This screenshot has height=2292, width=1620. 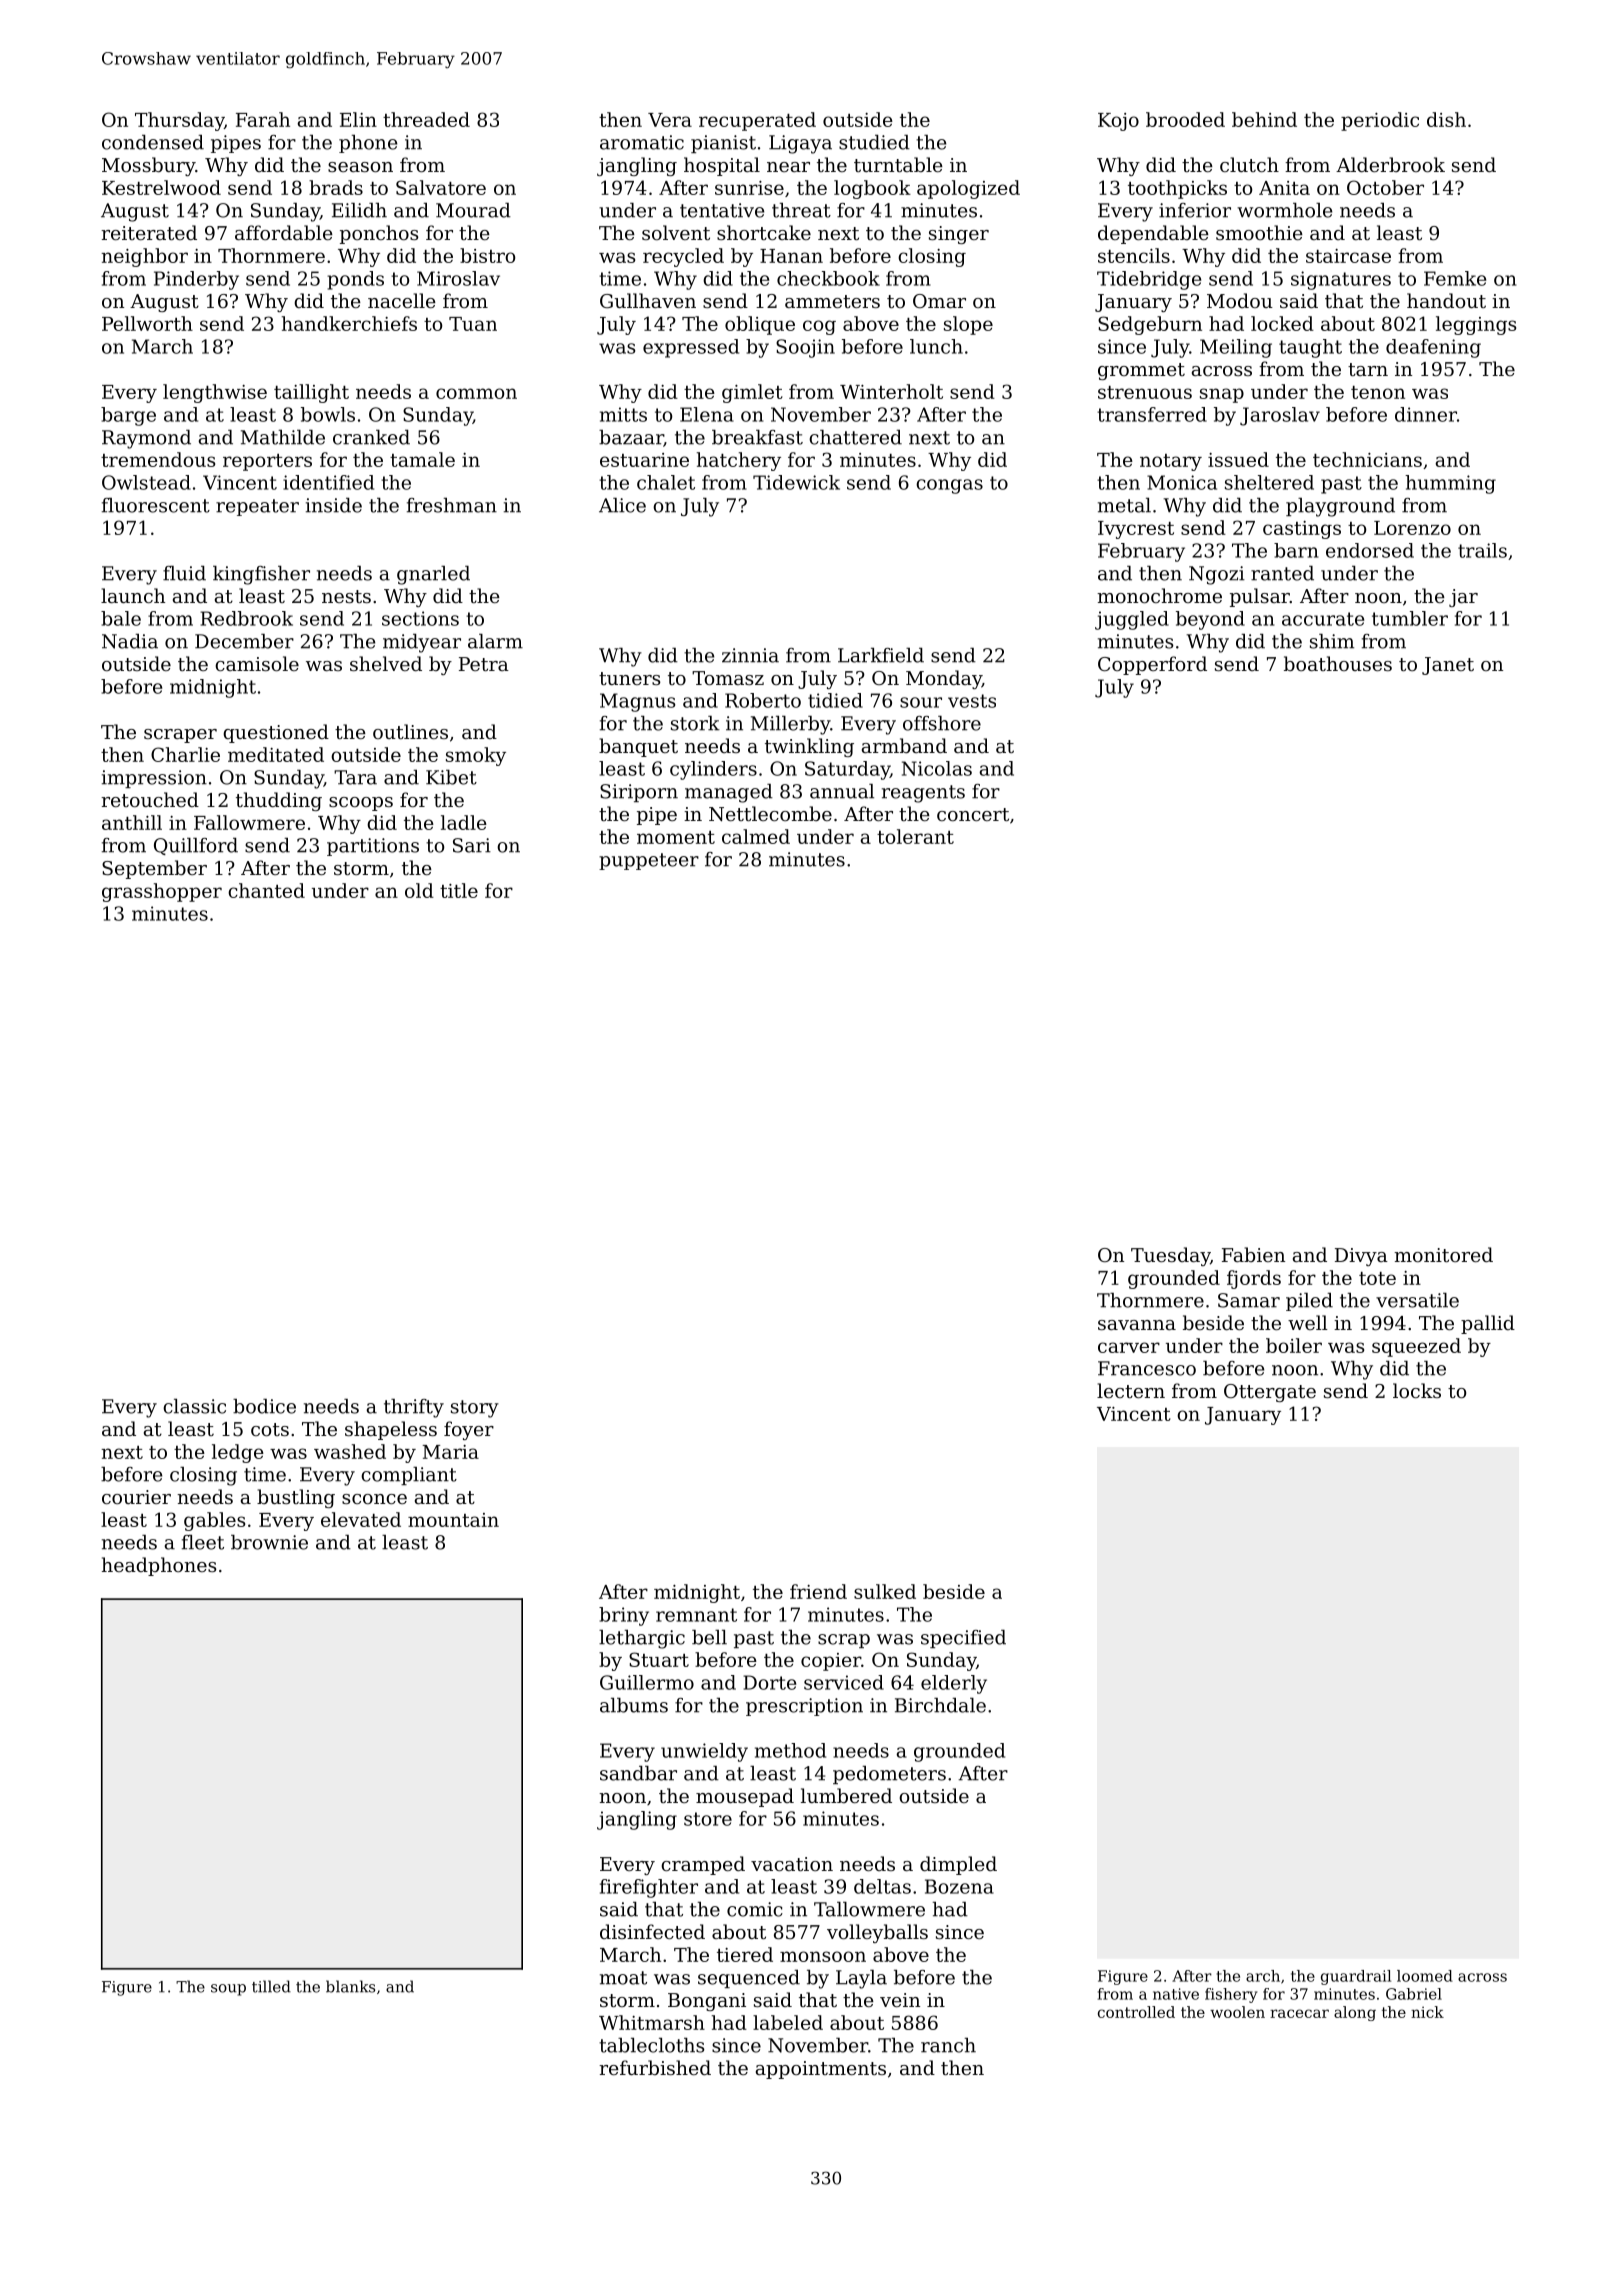 What do you see at coordinates (1448, 666) in the screenshot?
I see `Janet` at bounding box center [1448, 666].
